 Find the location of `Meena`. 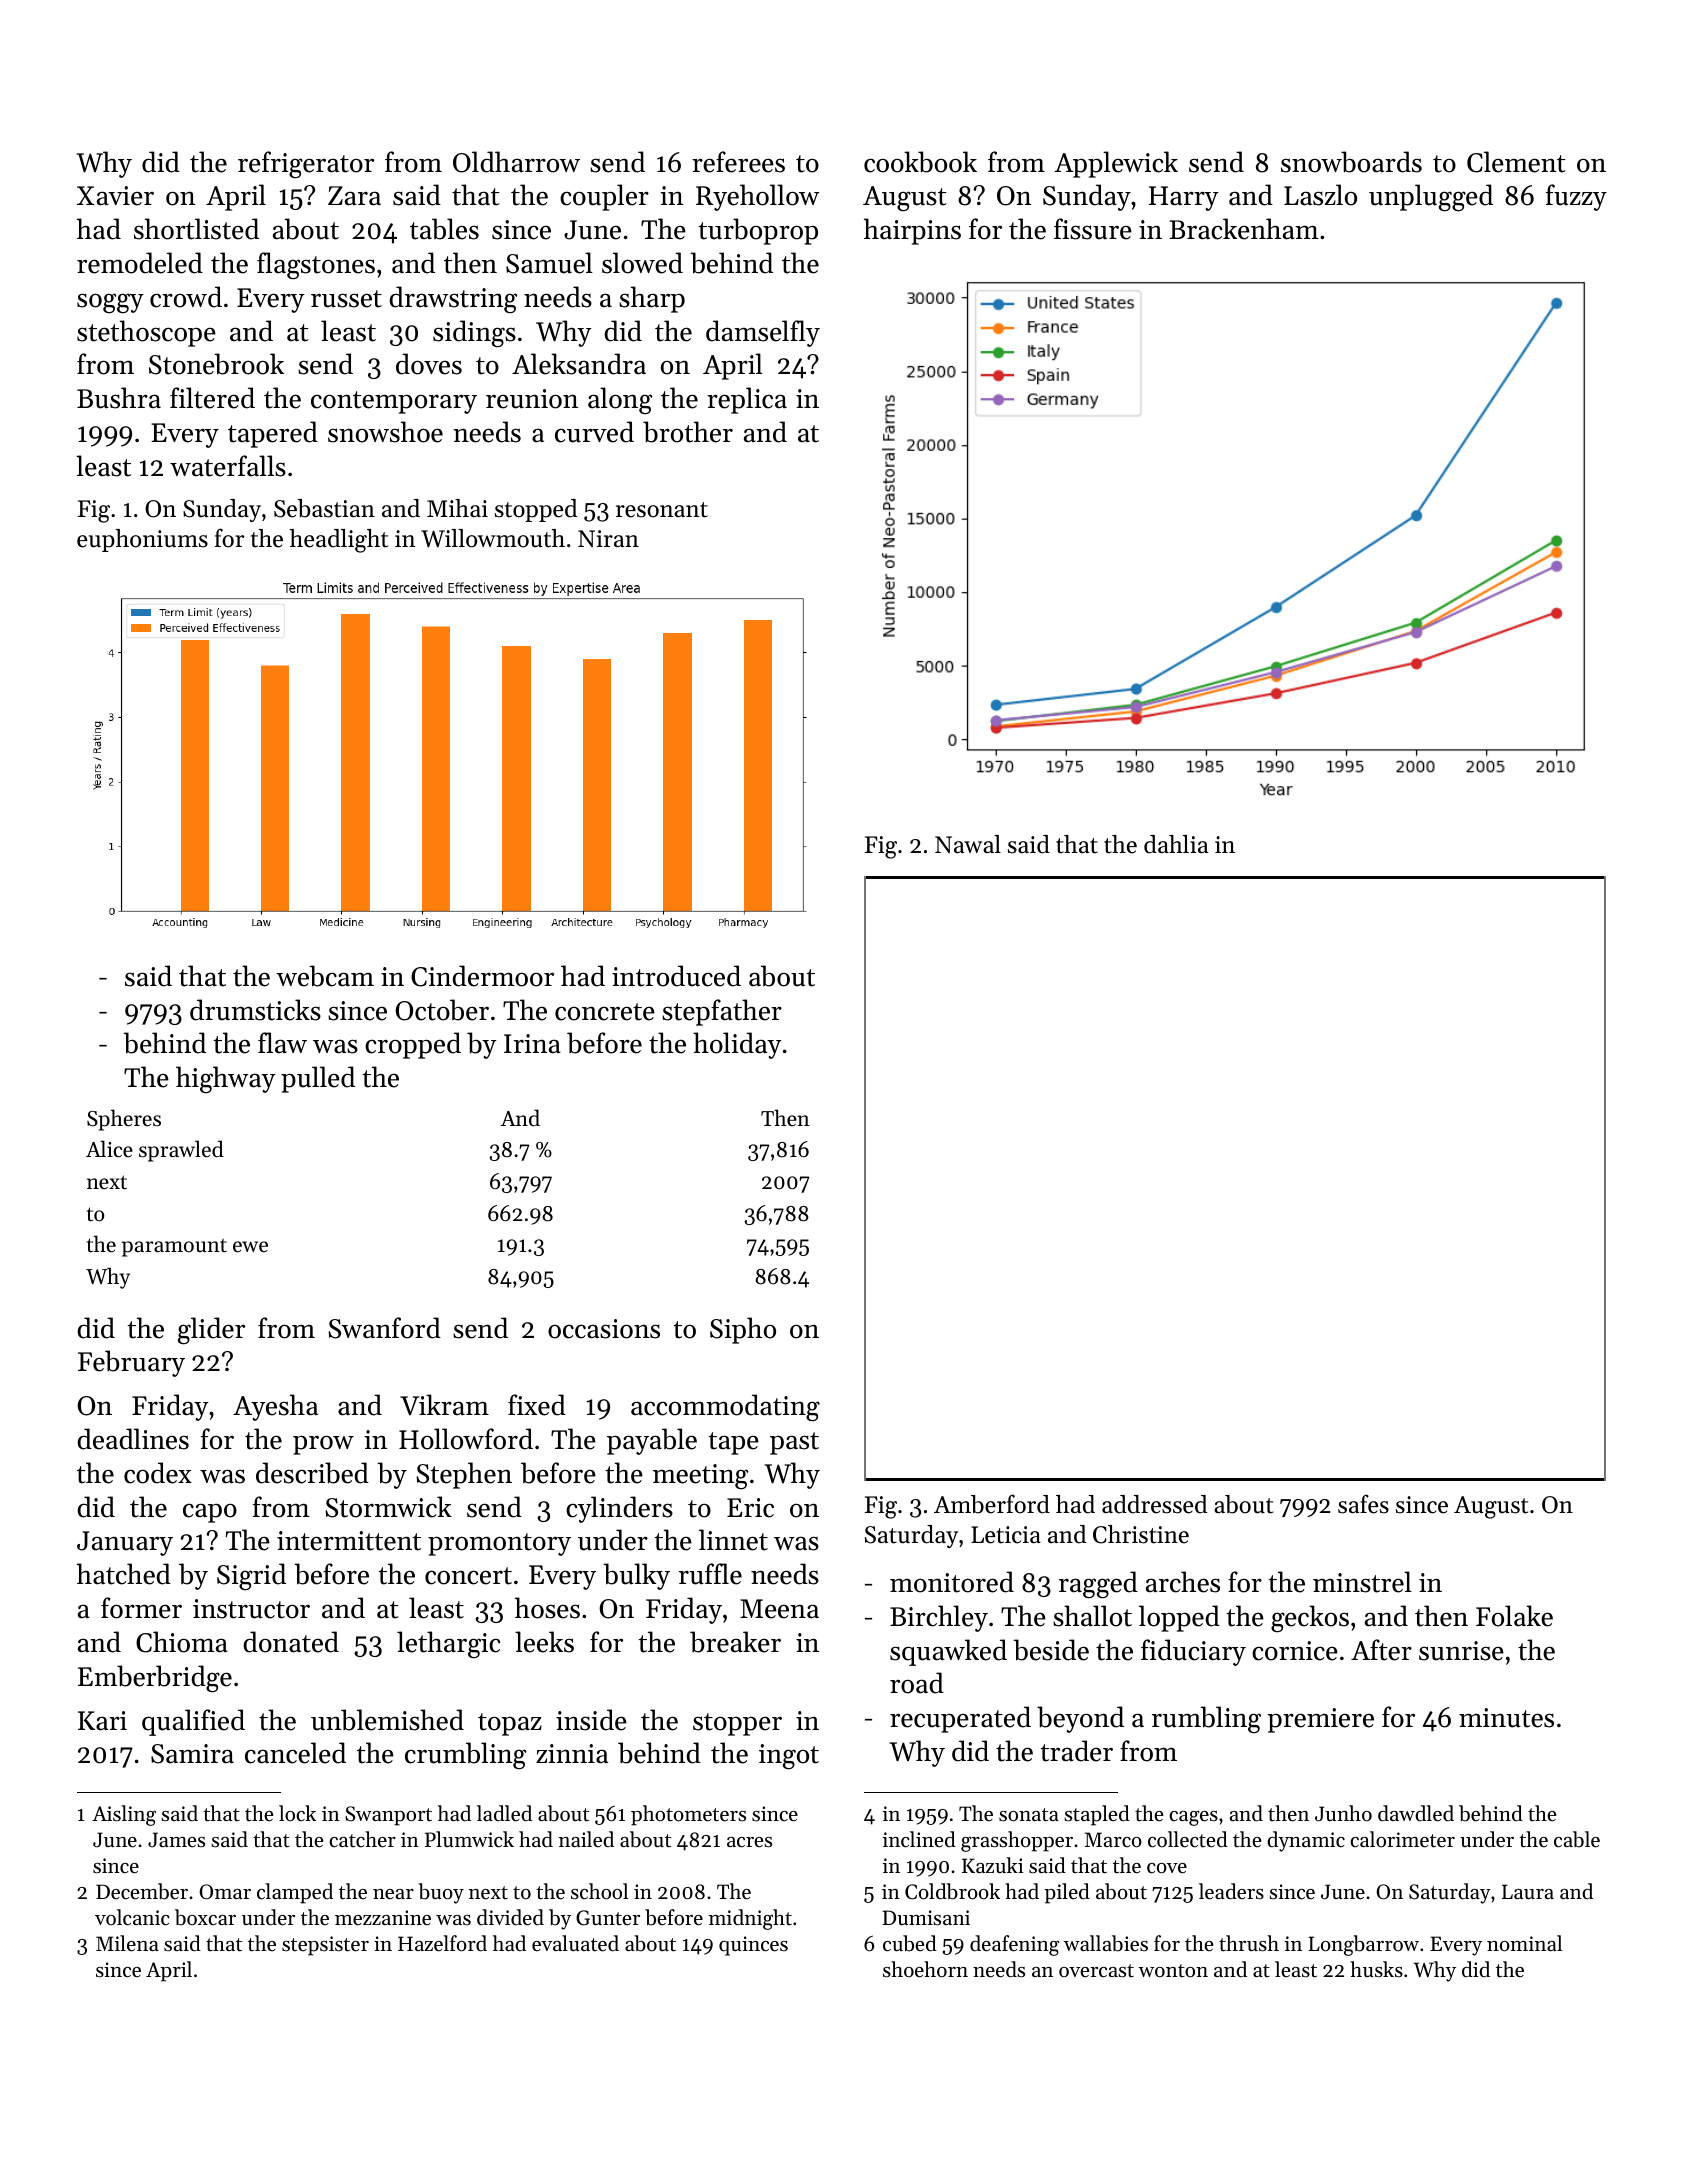

Meena is located at coordinates (779, 1609).
